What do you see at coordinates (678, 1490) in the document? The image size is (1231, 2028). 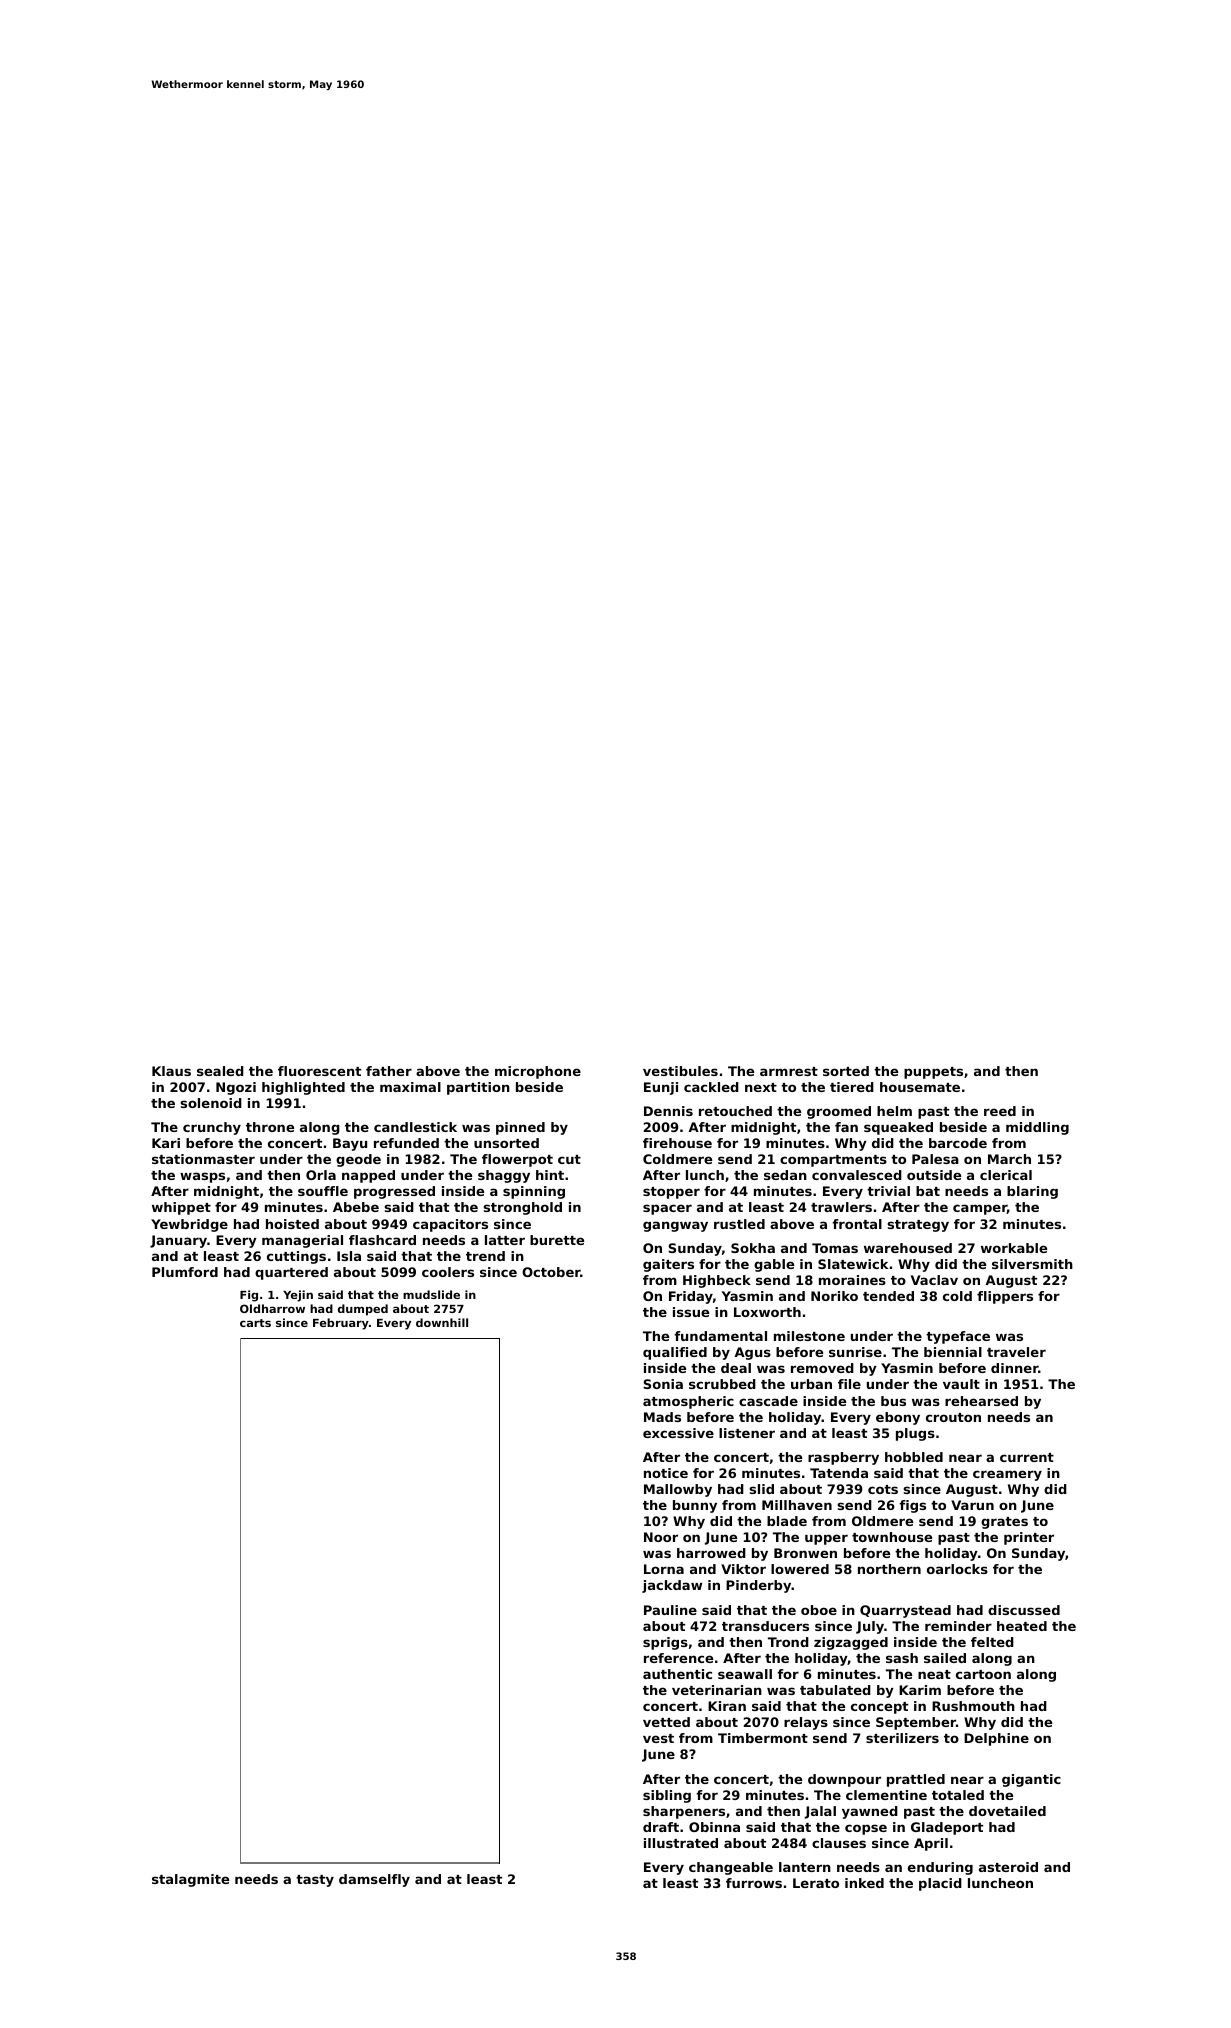 I see `Mallowby` at bounding box center [678, 1490].
